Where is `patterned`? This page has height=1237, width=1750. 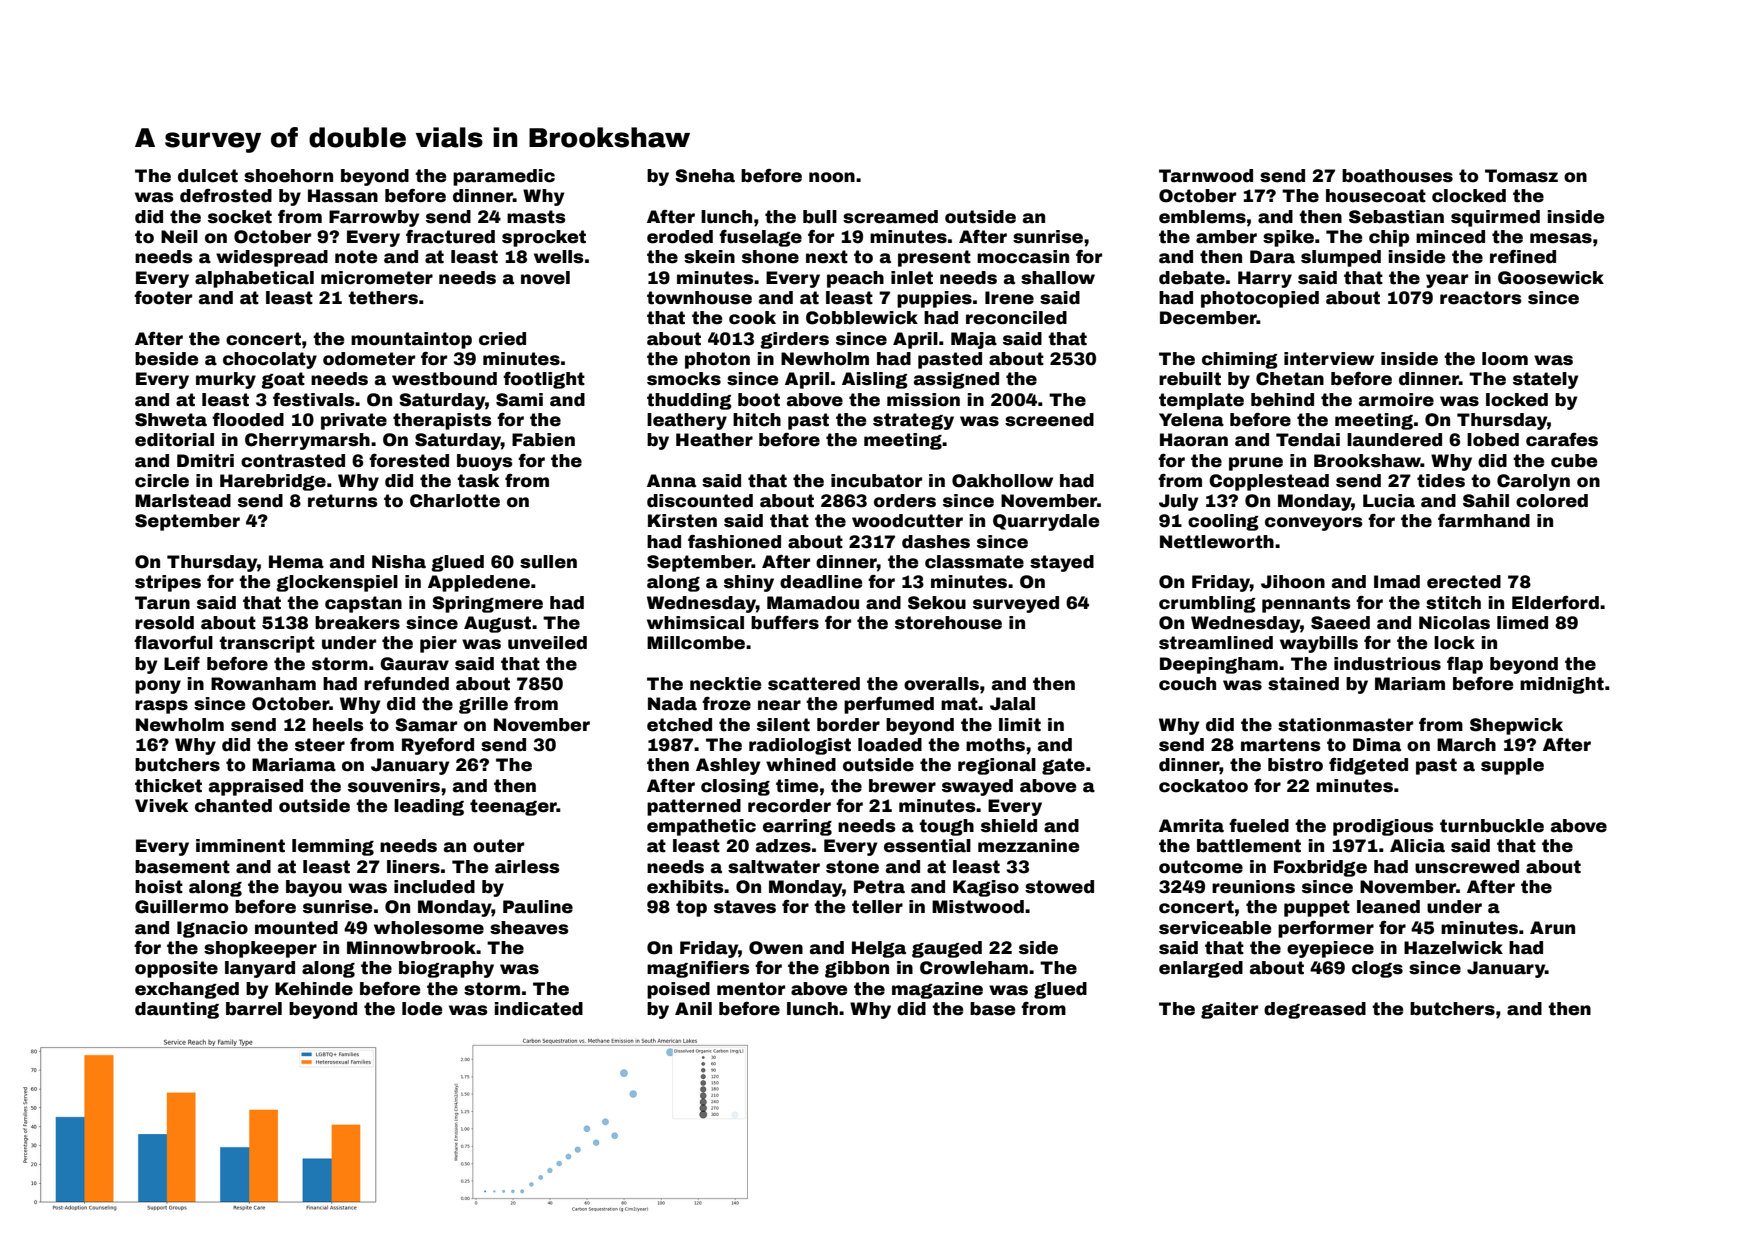 patterned is located at coordinates (694, 807).
